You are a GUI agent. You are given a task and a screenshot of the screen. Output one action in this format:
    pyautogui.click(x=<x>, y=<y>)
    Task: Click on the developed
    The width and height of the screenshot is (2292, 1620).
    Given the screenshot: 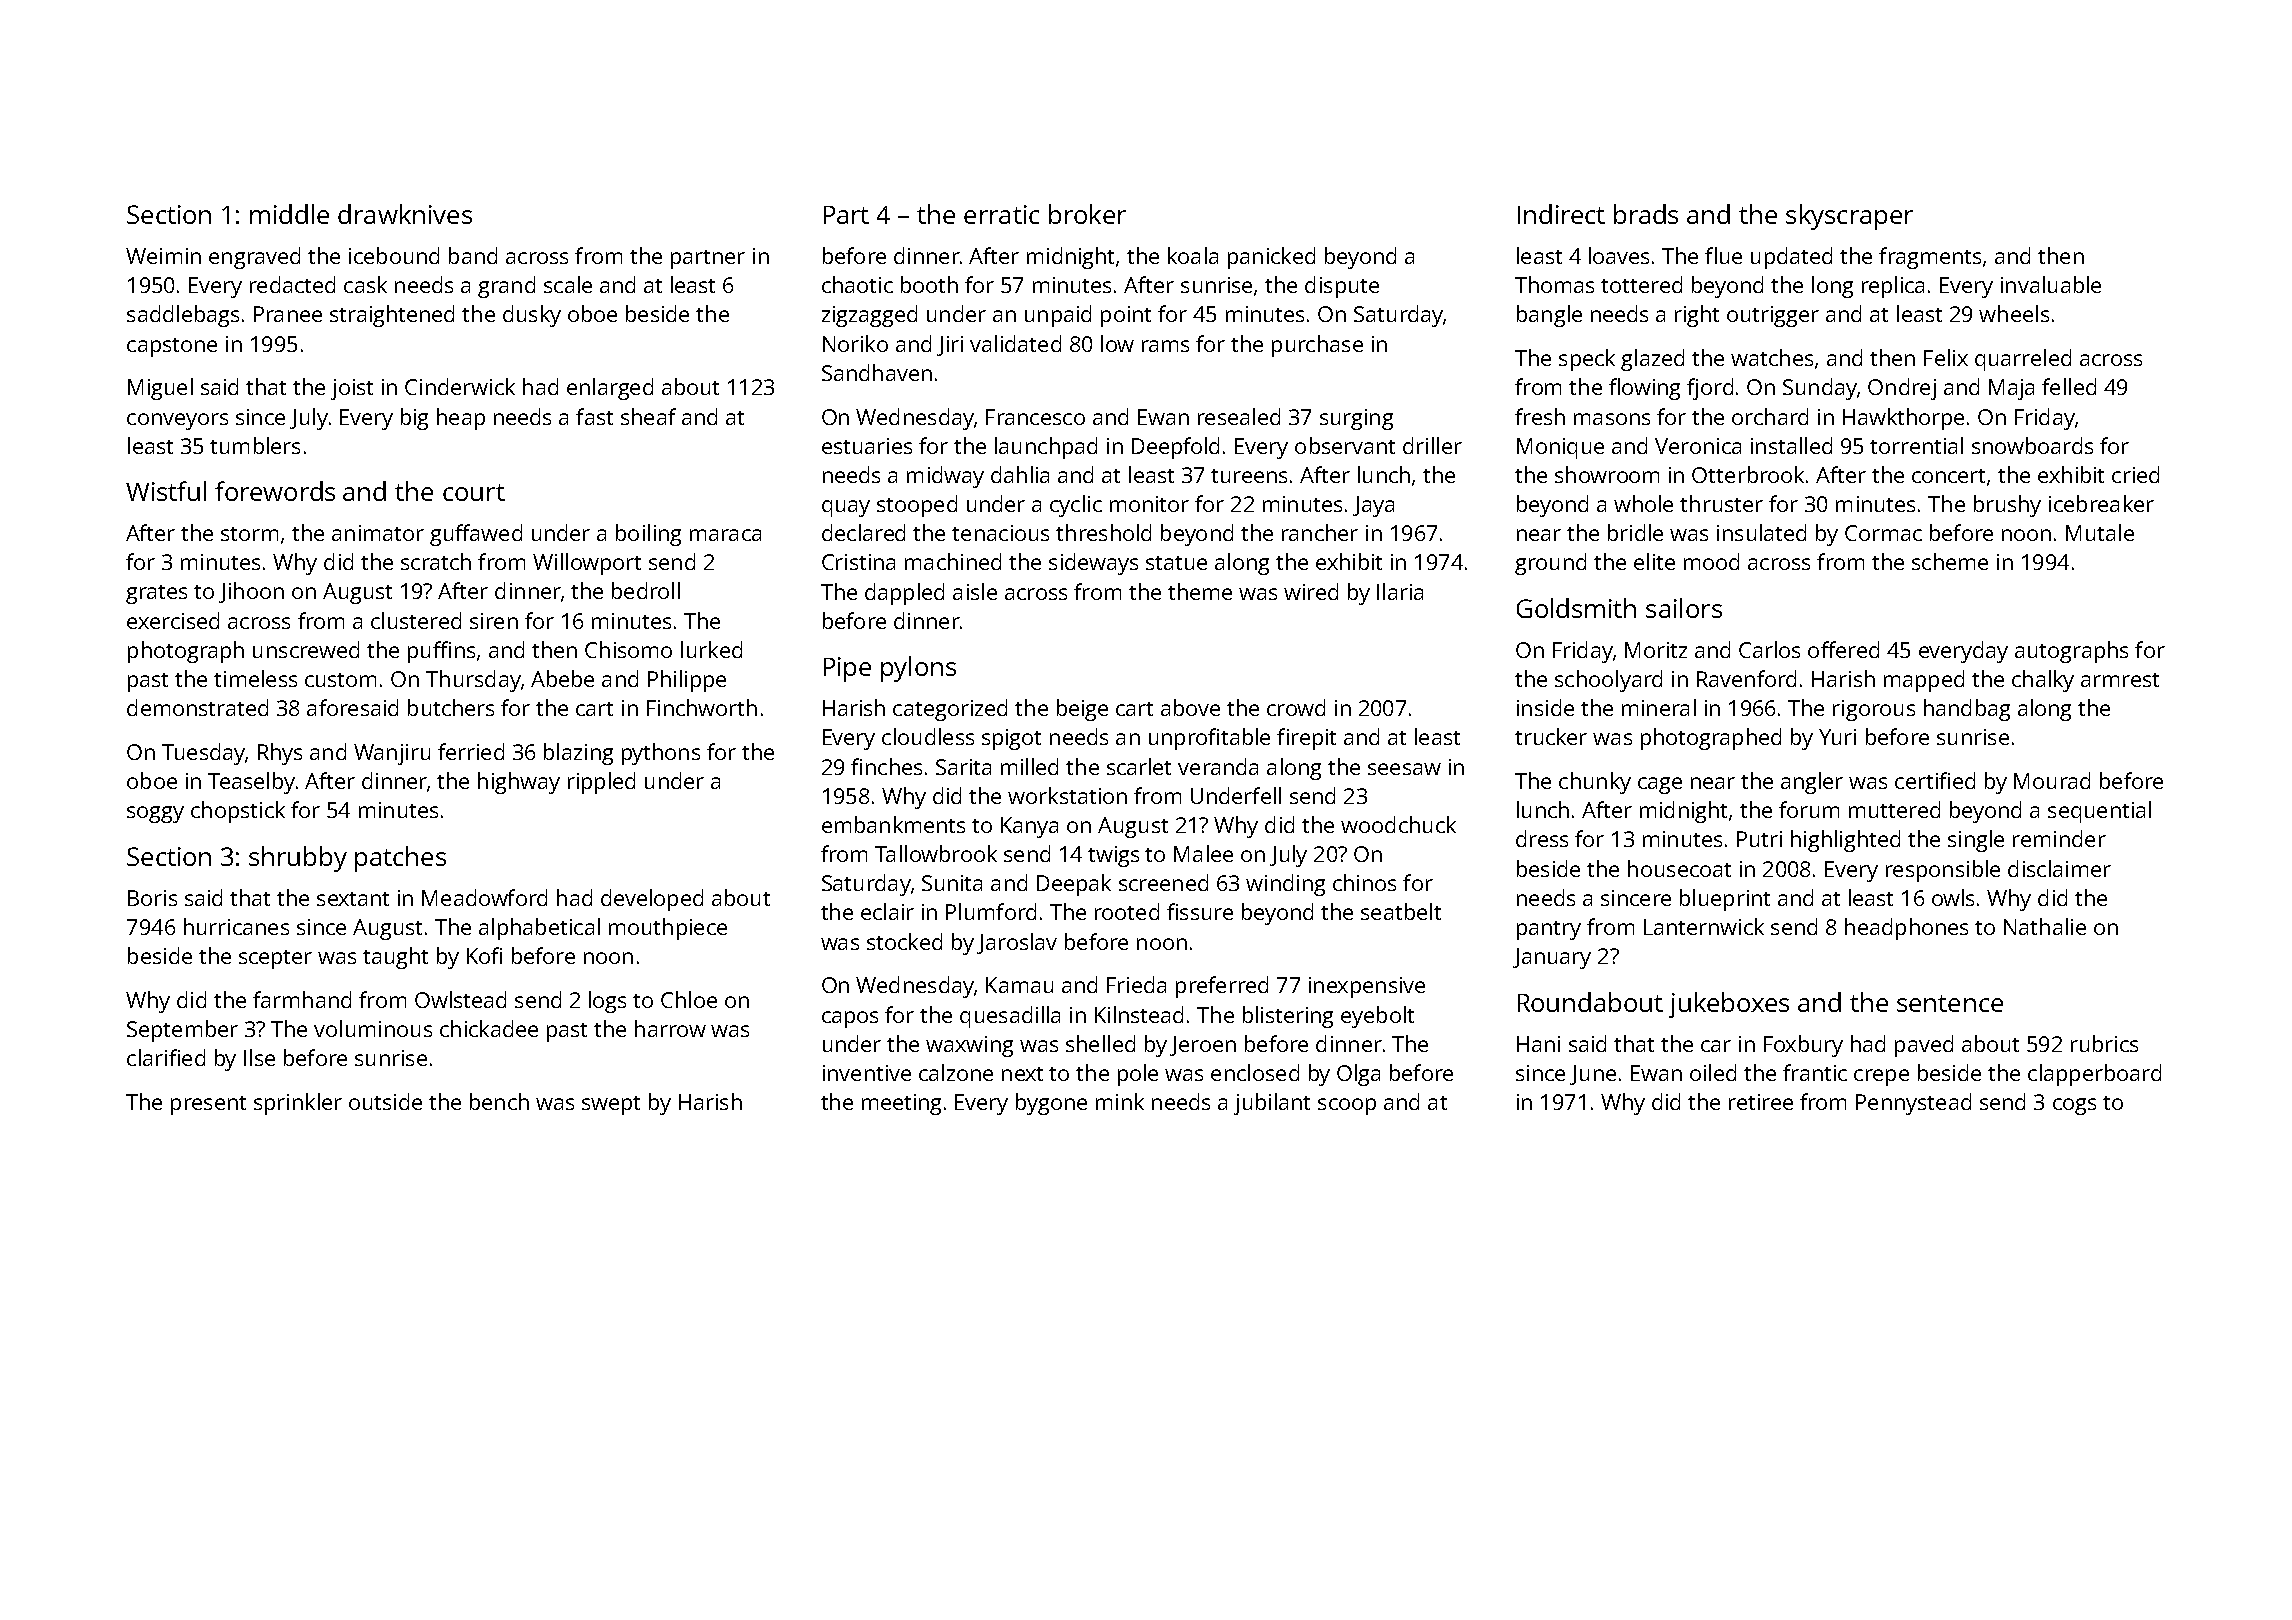 What is the action you would take?
    pyautogui.click(x=652, y=900)
